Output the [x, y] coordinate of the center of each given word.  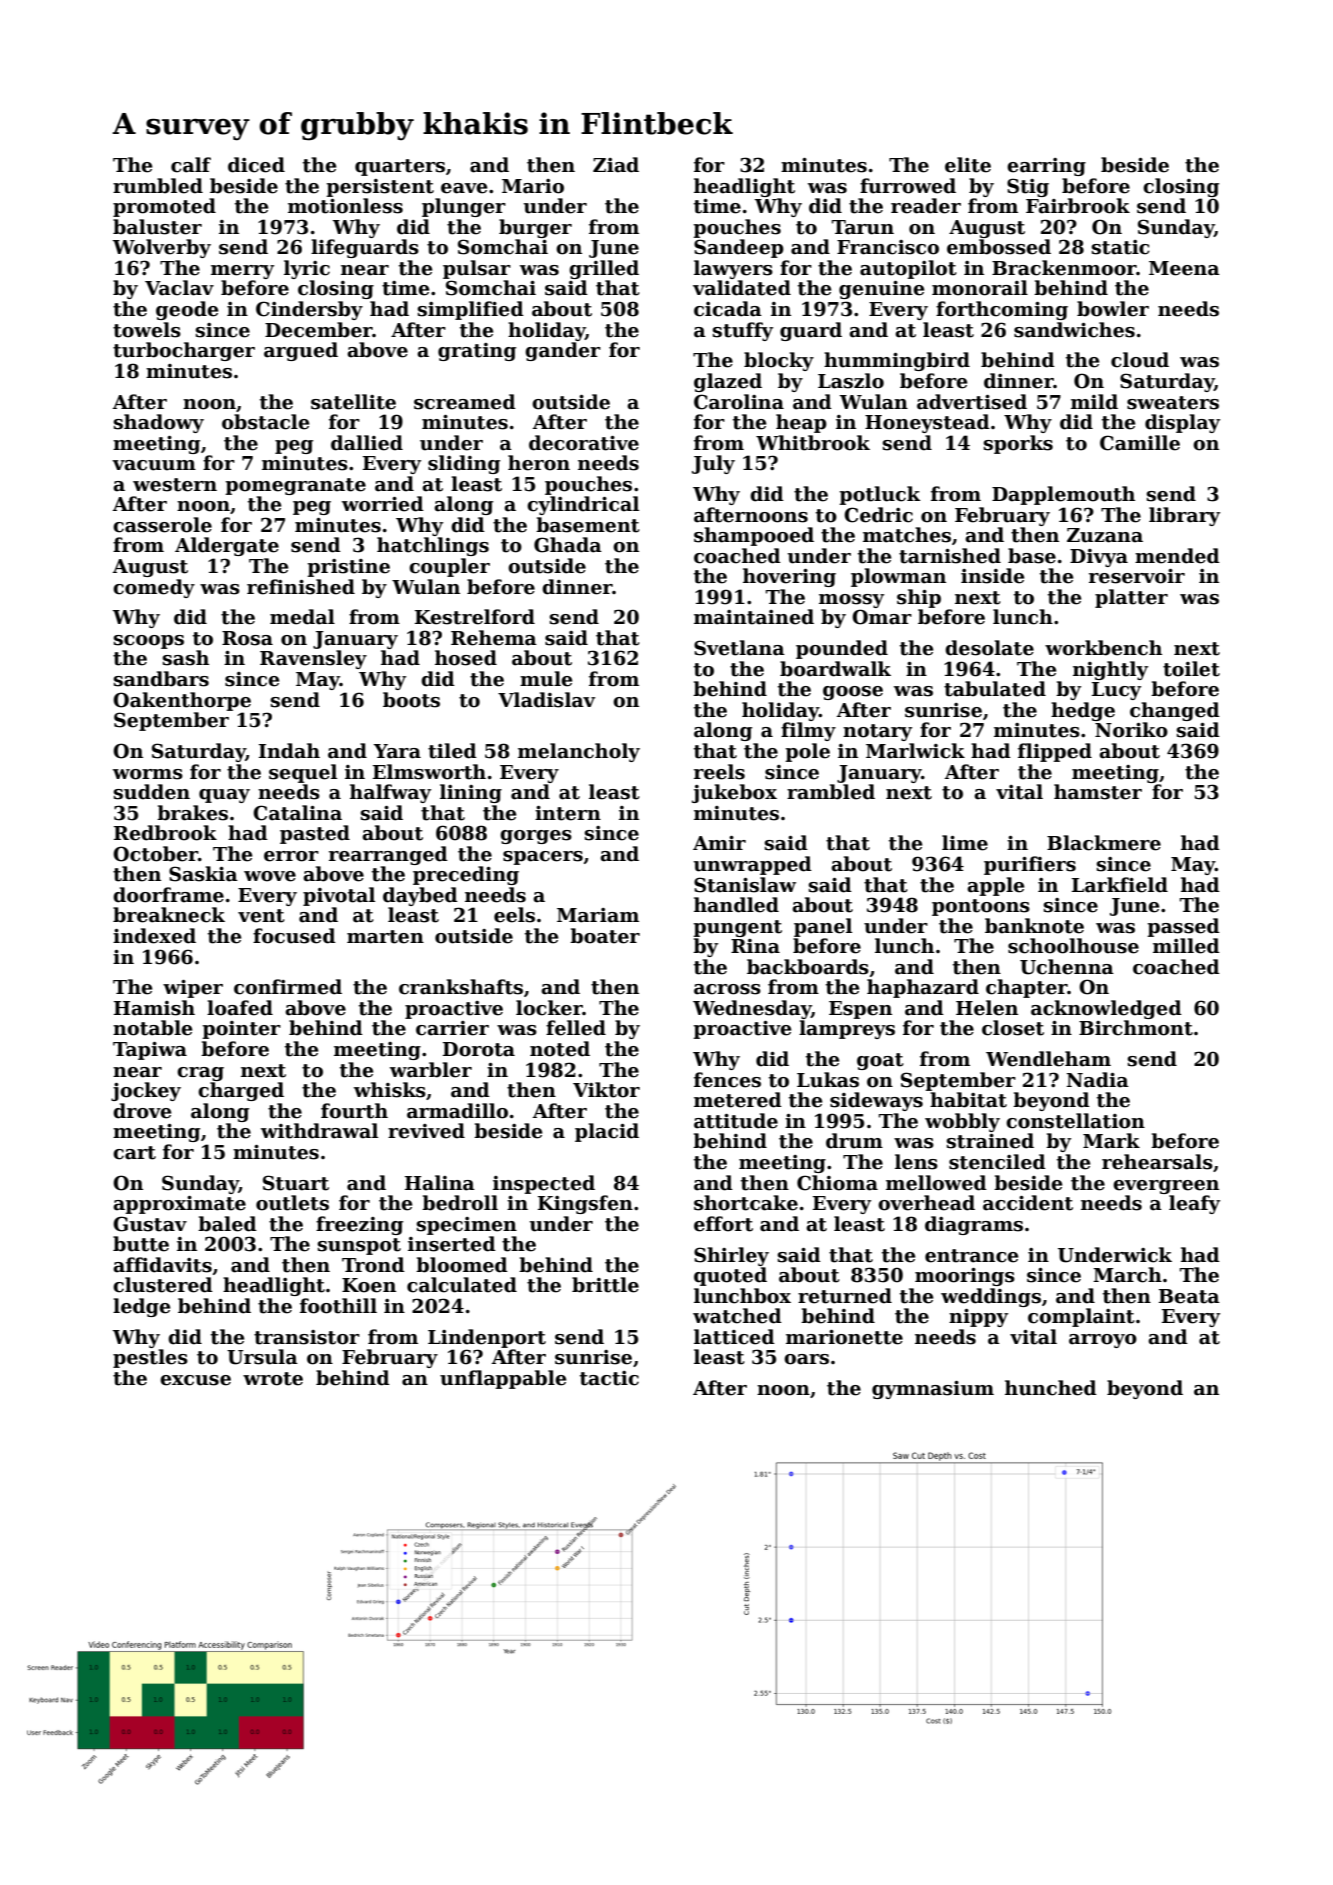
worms [148, 774]
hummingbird [897, 361]
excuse [195, 1380]
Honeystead [927, 423]
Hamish [154, 1008]
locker [549, 1008]
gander [563, 351]
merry [242, 272]
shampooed [754, 536]
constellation [1075, 1121]
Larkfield [1120, 885]
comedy [154, 588]
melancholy [579, 752]
